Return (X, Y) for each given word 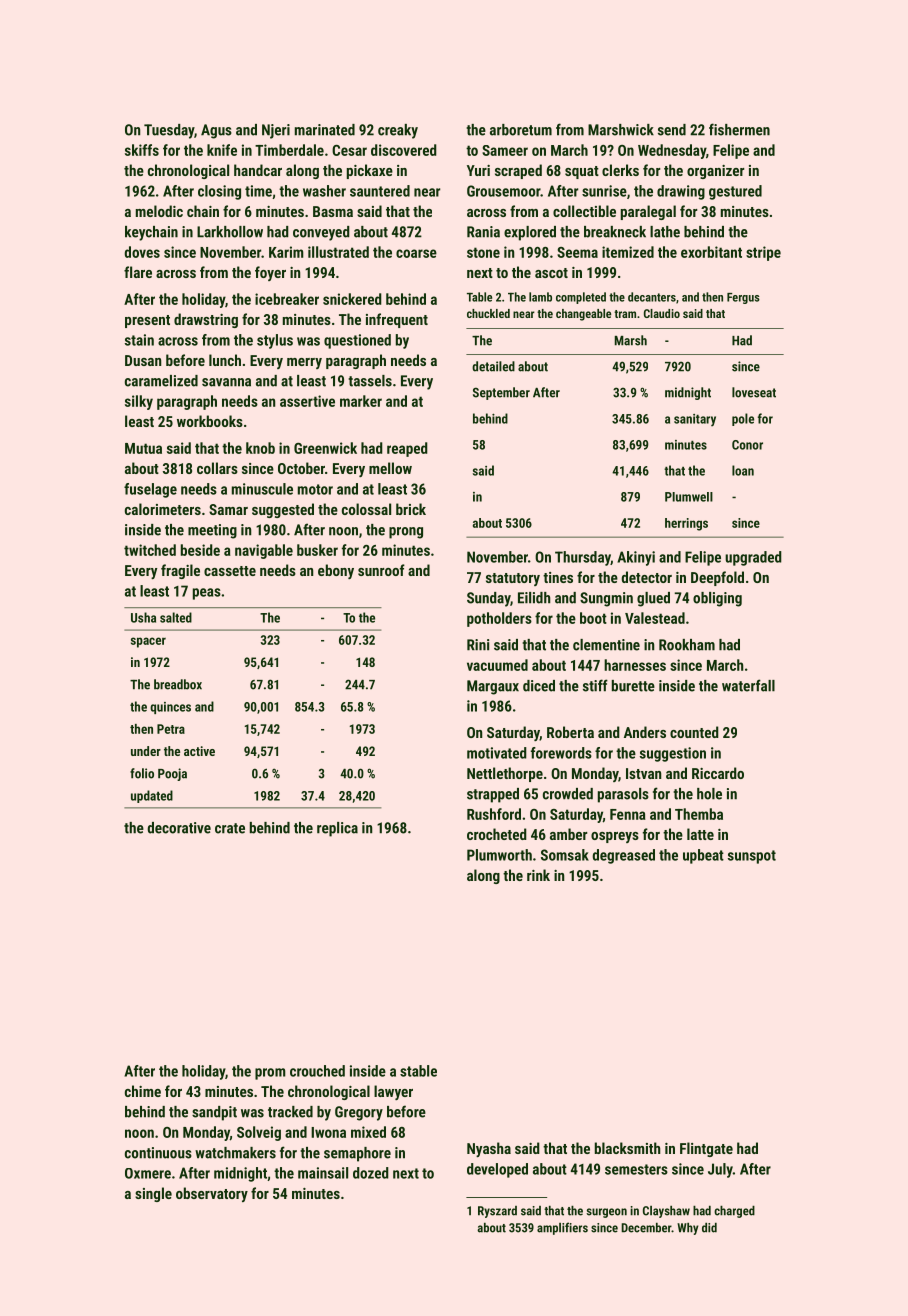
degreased (623, 856)
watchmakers (235, 1153)
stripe (763, 253)
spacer (148, 642)
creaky (398, 131)
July (720, 1170)
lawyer (393, 1092)
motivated (497, 753)
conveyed (321, 233)
